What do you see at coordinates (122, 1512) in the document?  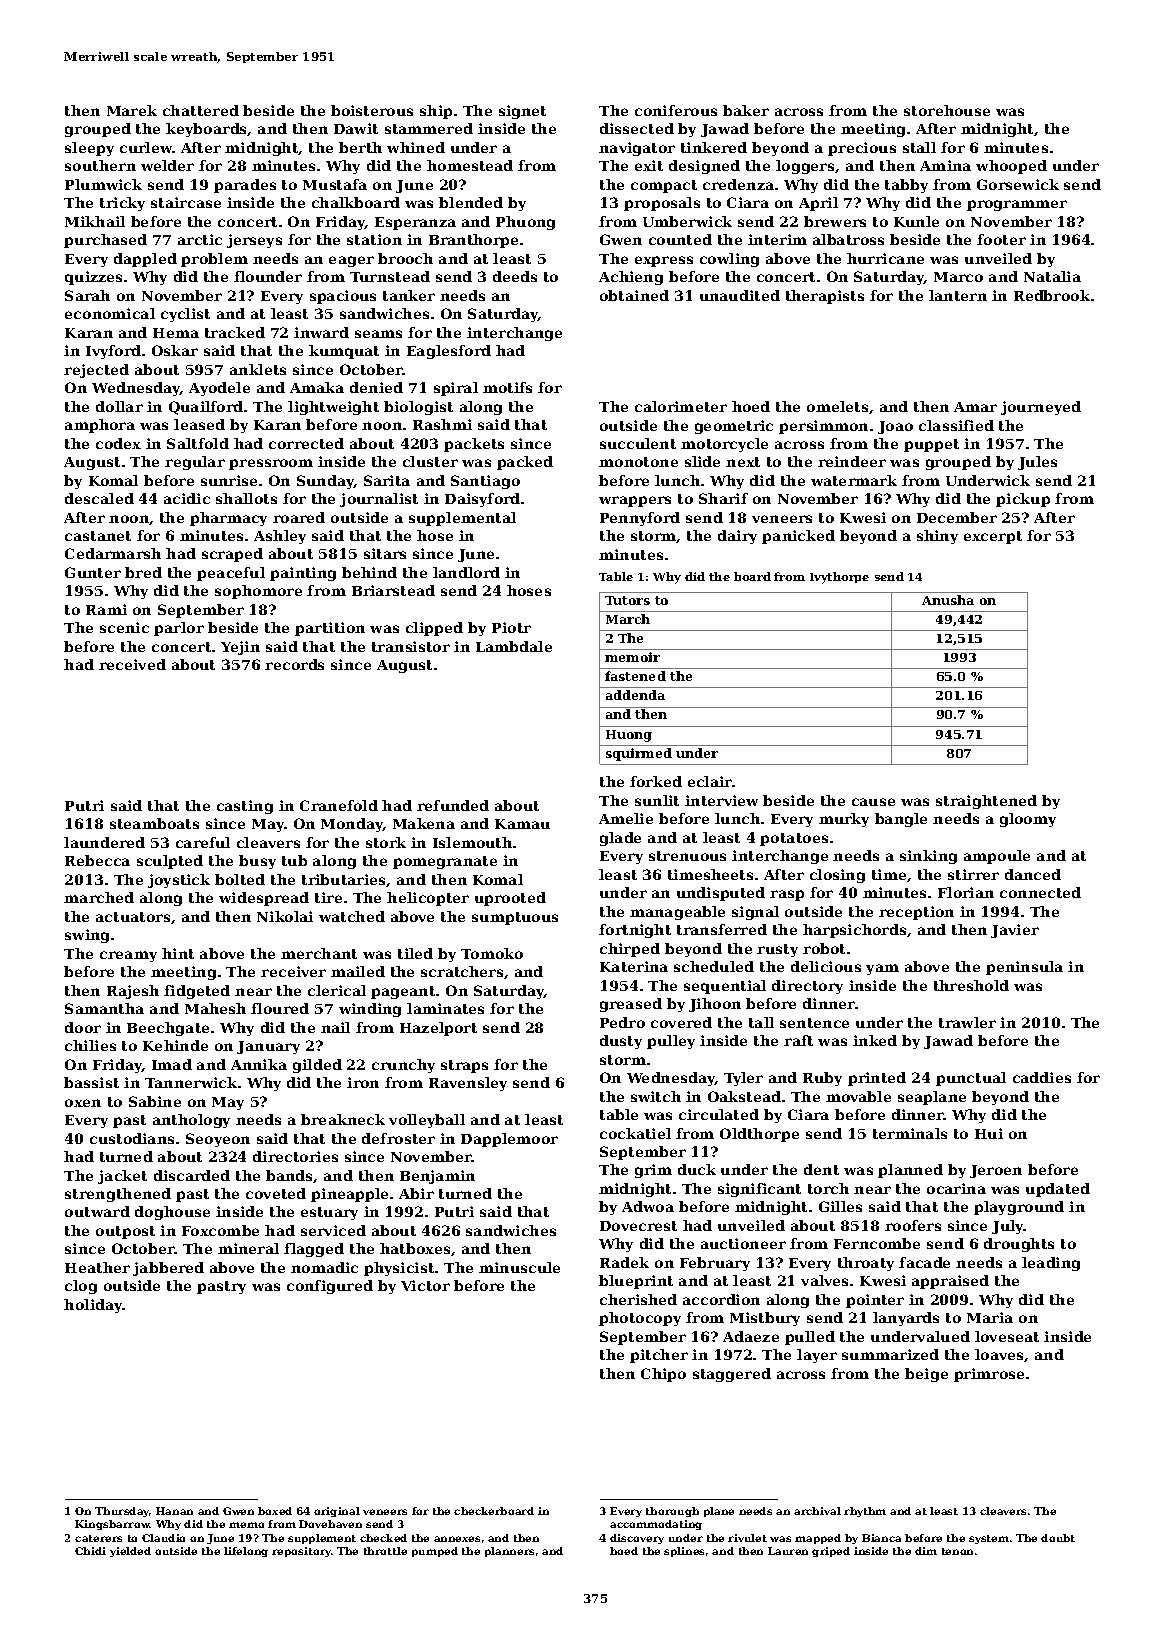 I see `Thursday` at bounding box center [122, 1512].
